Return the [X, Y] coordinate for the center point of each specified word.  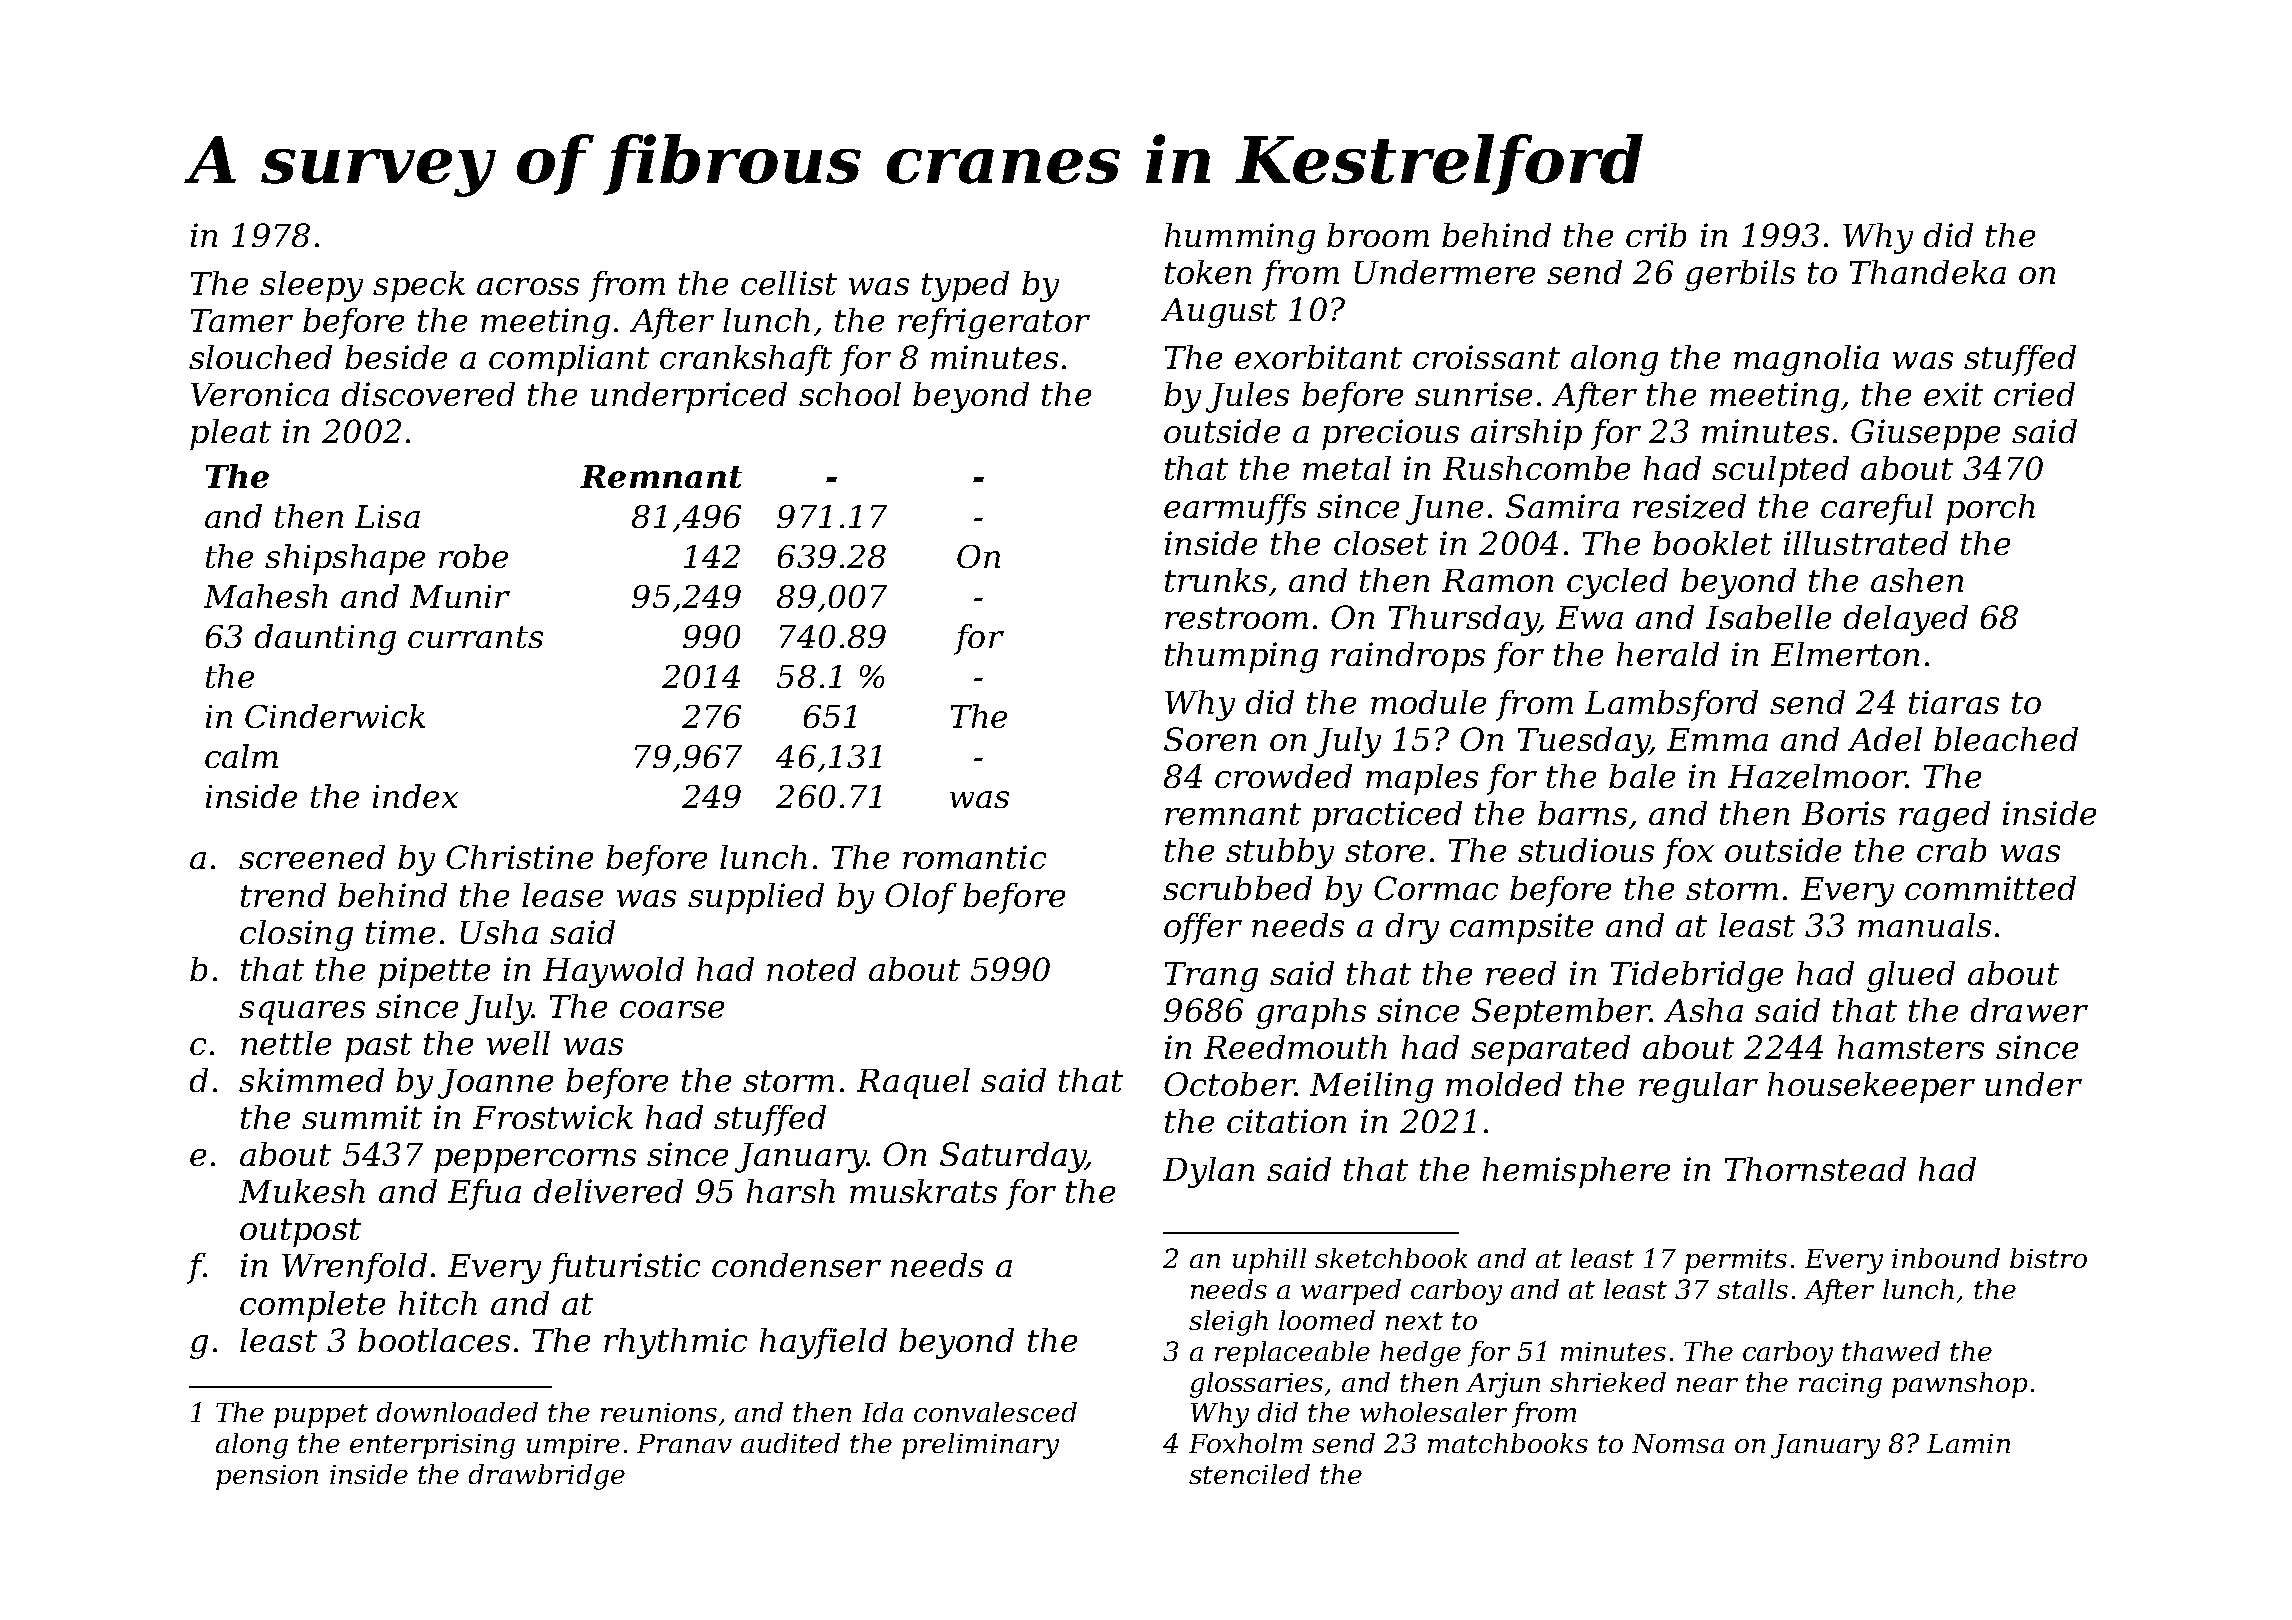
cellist [789, 283]
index [415, 796]
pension [267, 1477]
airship [1526, 434]
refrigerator [994, 323]
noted [811, 969]
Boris [1843, 813]
